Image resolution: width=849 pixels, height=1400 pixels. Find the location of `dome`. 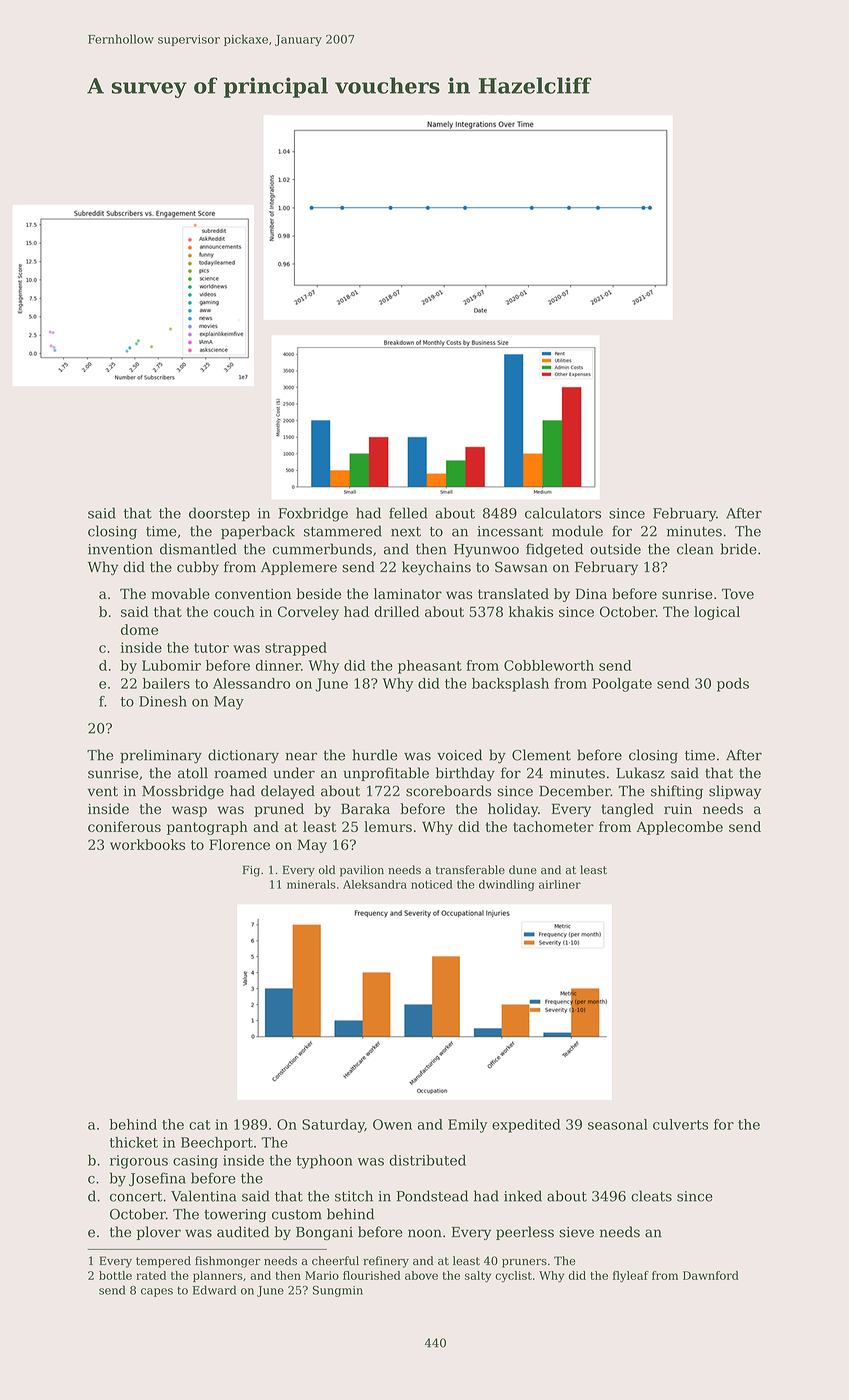

dome is located at coordinates (139, 629).
